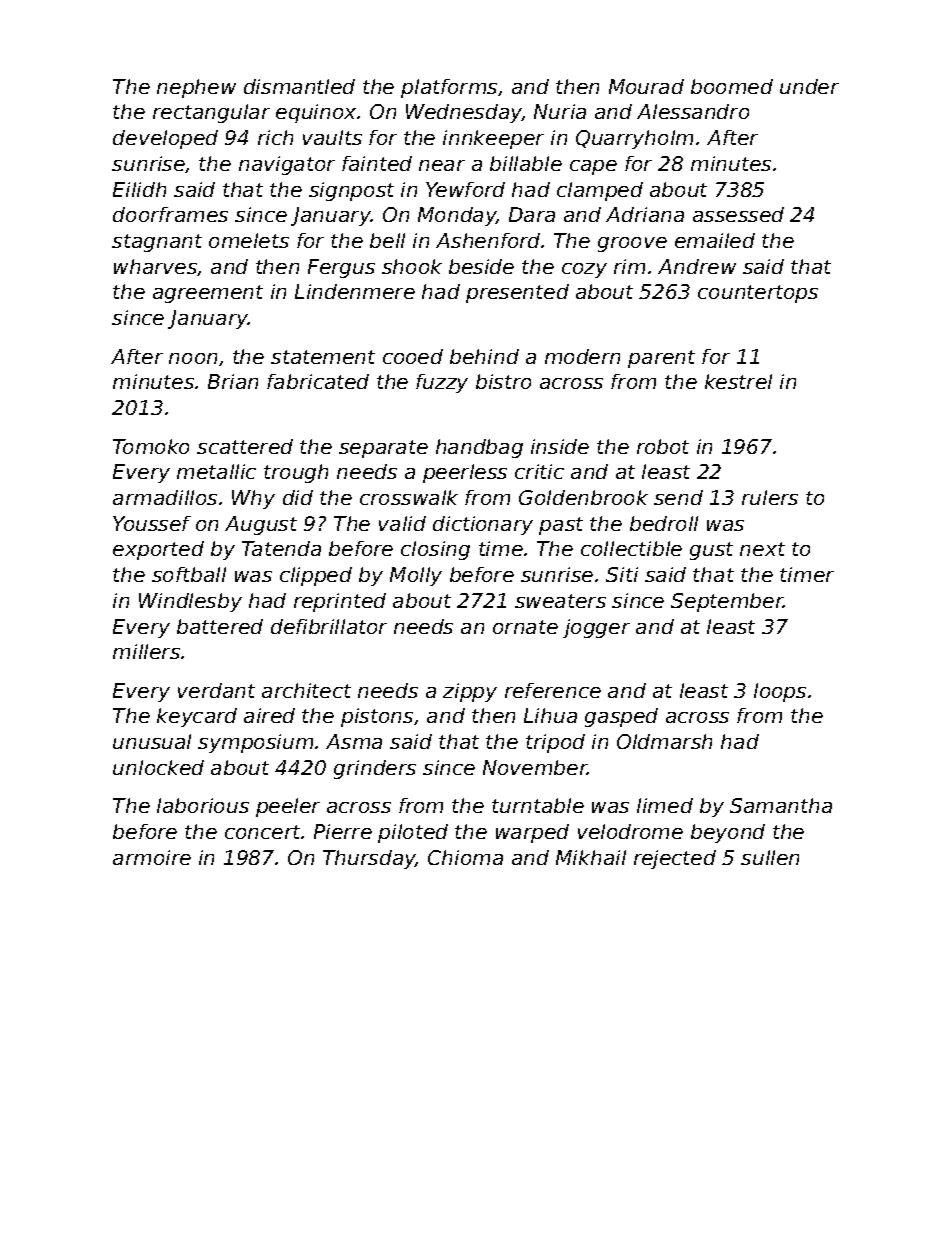  Describe the element at coordinates (600, 191) in the screenshot. I see `clamped` at that location.
